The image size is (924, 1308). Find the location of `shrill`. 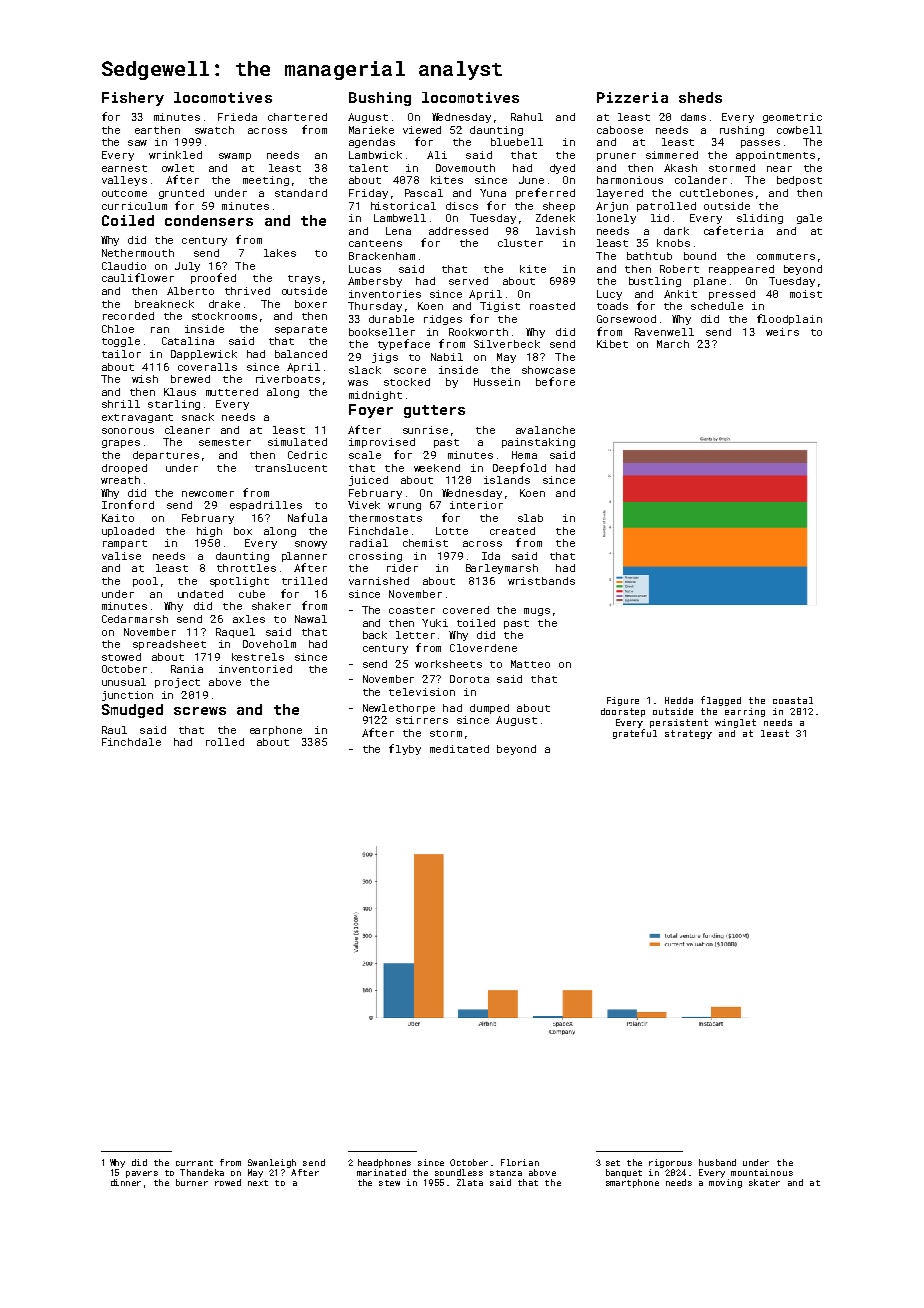

shrill is located at coordinates (121, 404).
